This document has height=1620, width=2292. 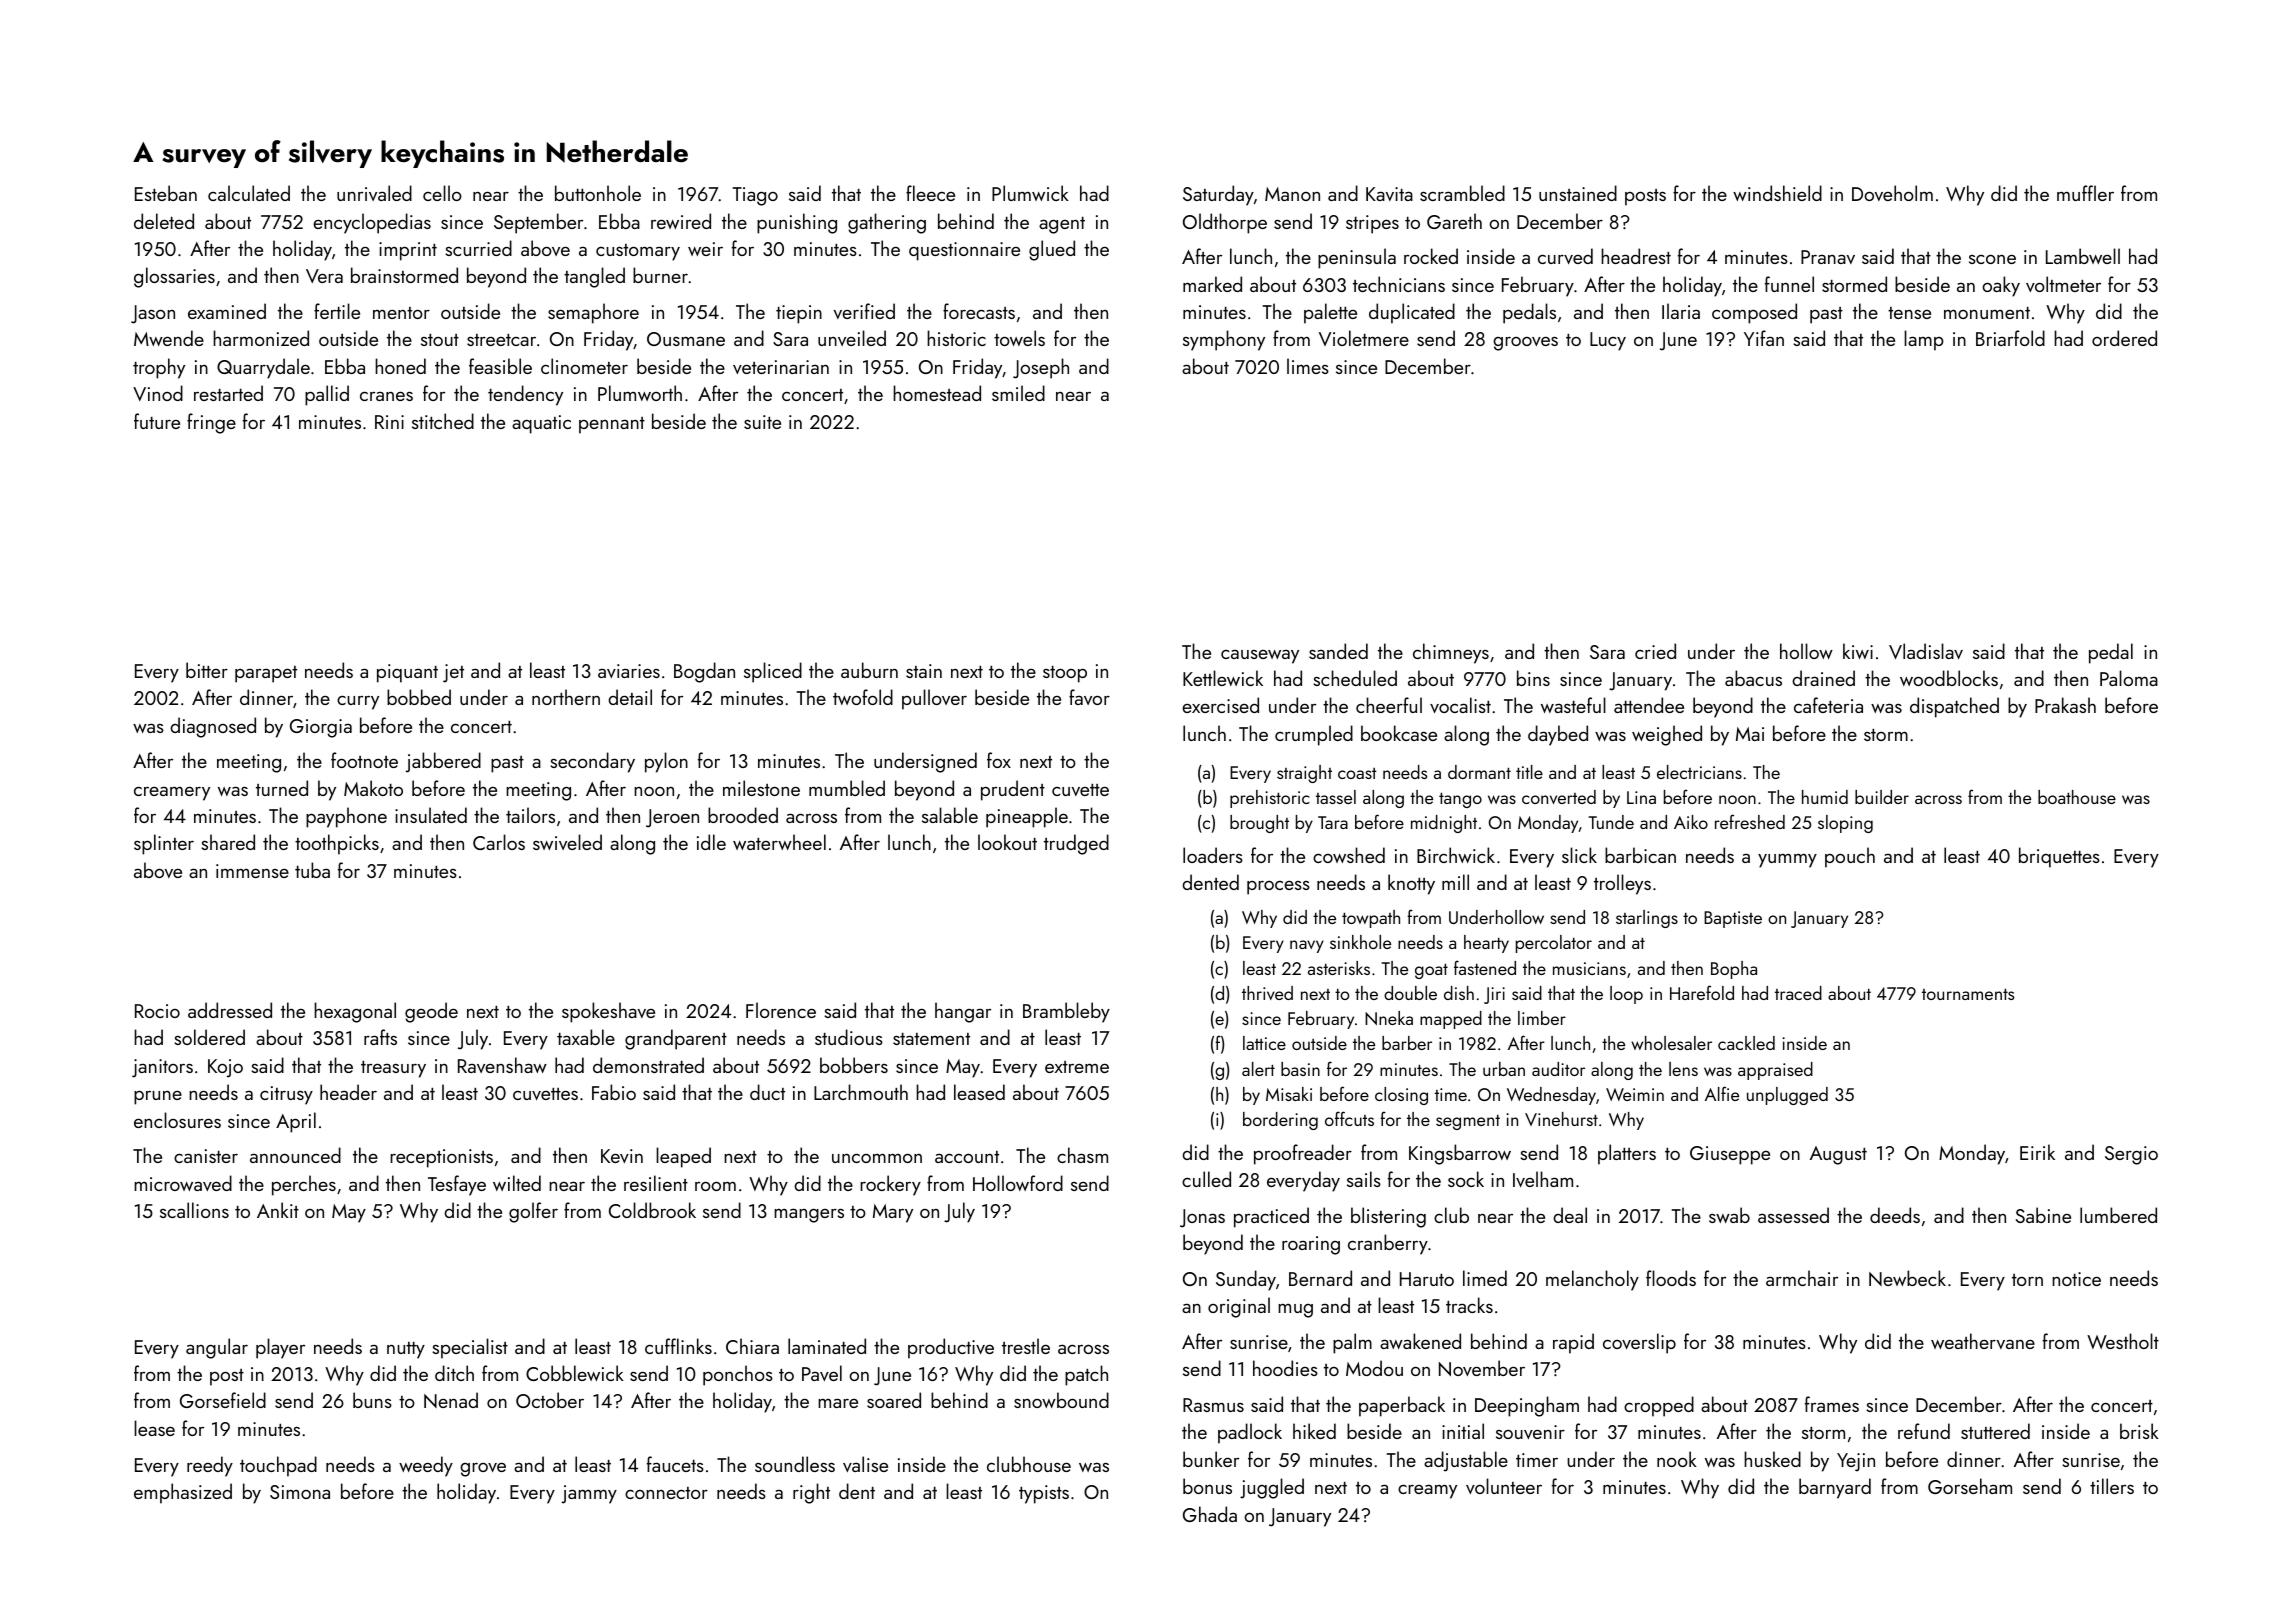 I want to click on lookout, so click(x=1007, y=842).
